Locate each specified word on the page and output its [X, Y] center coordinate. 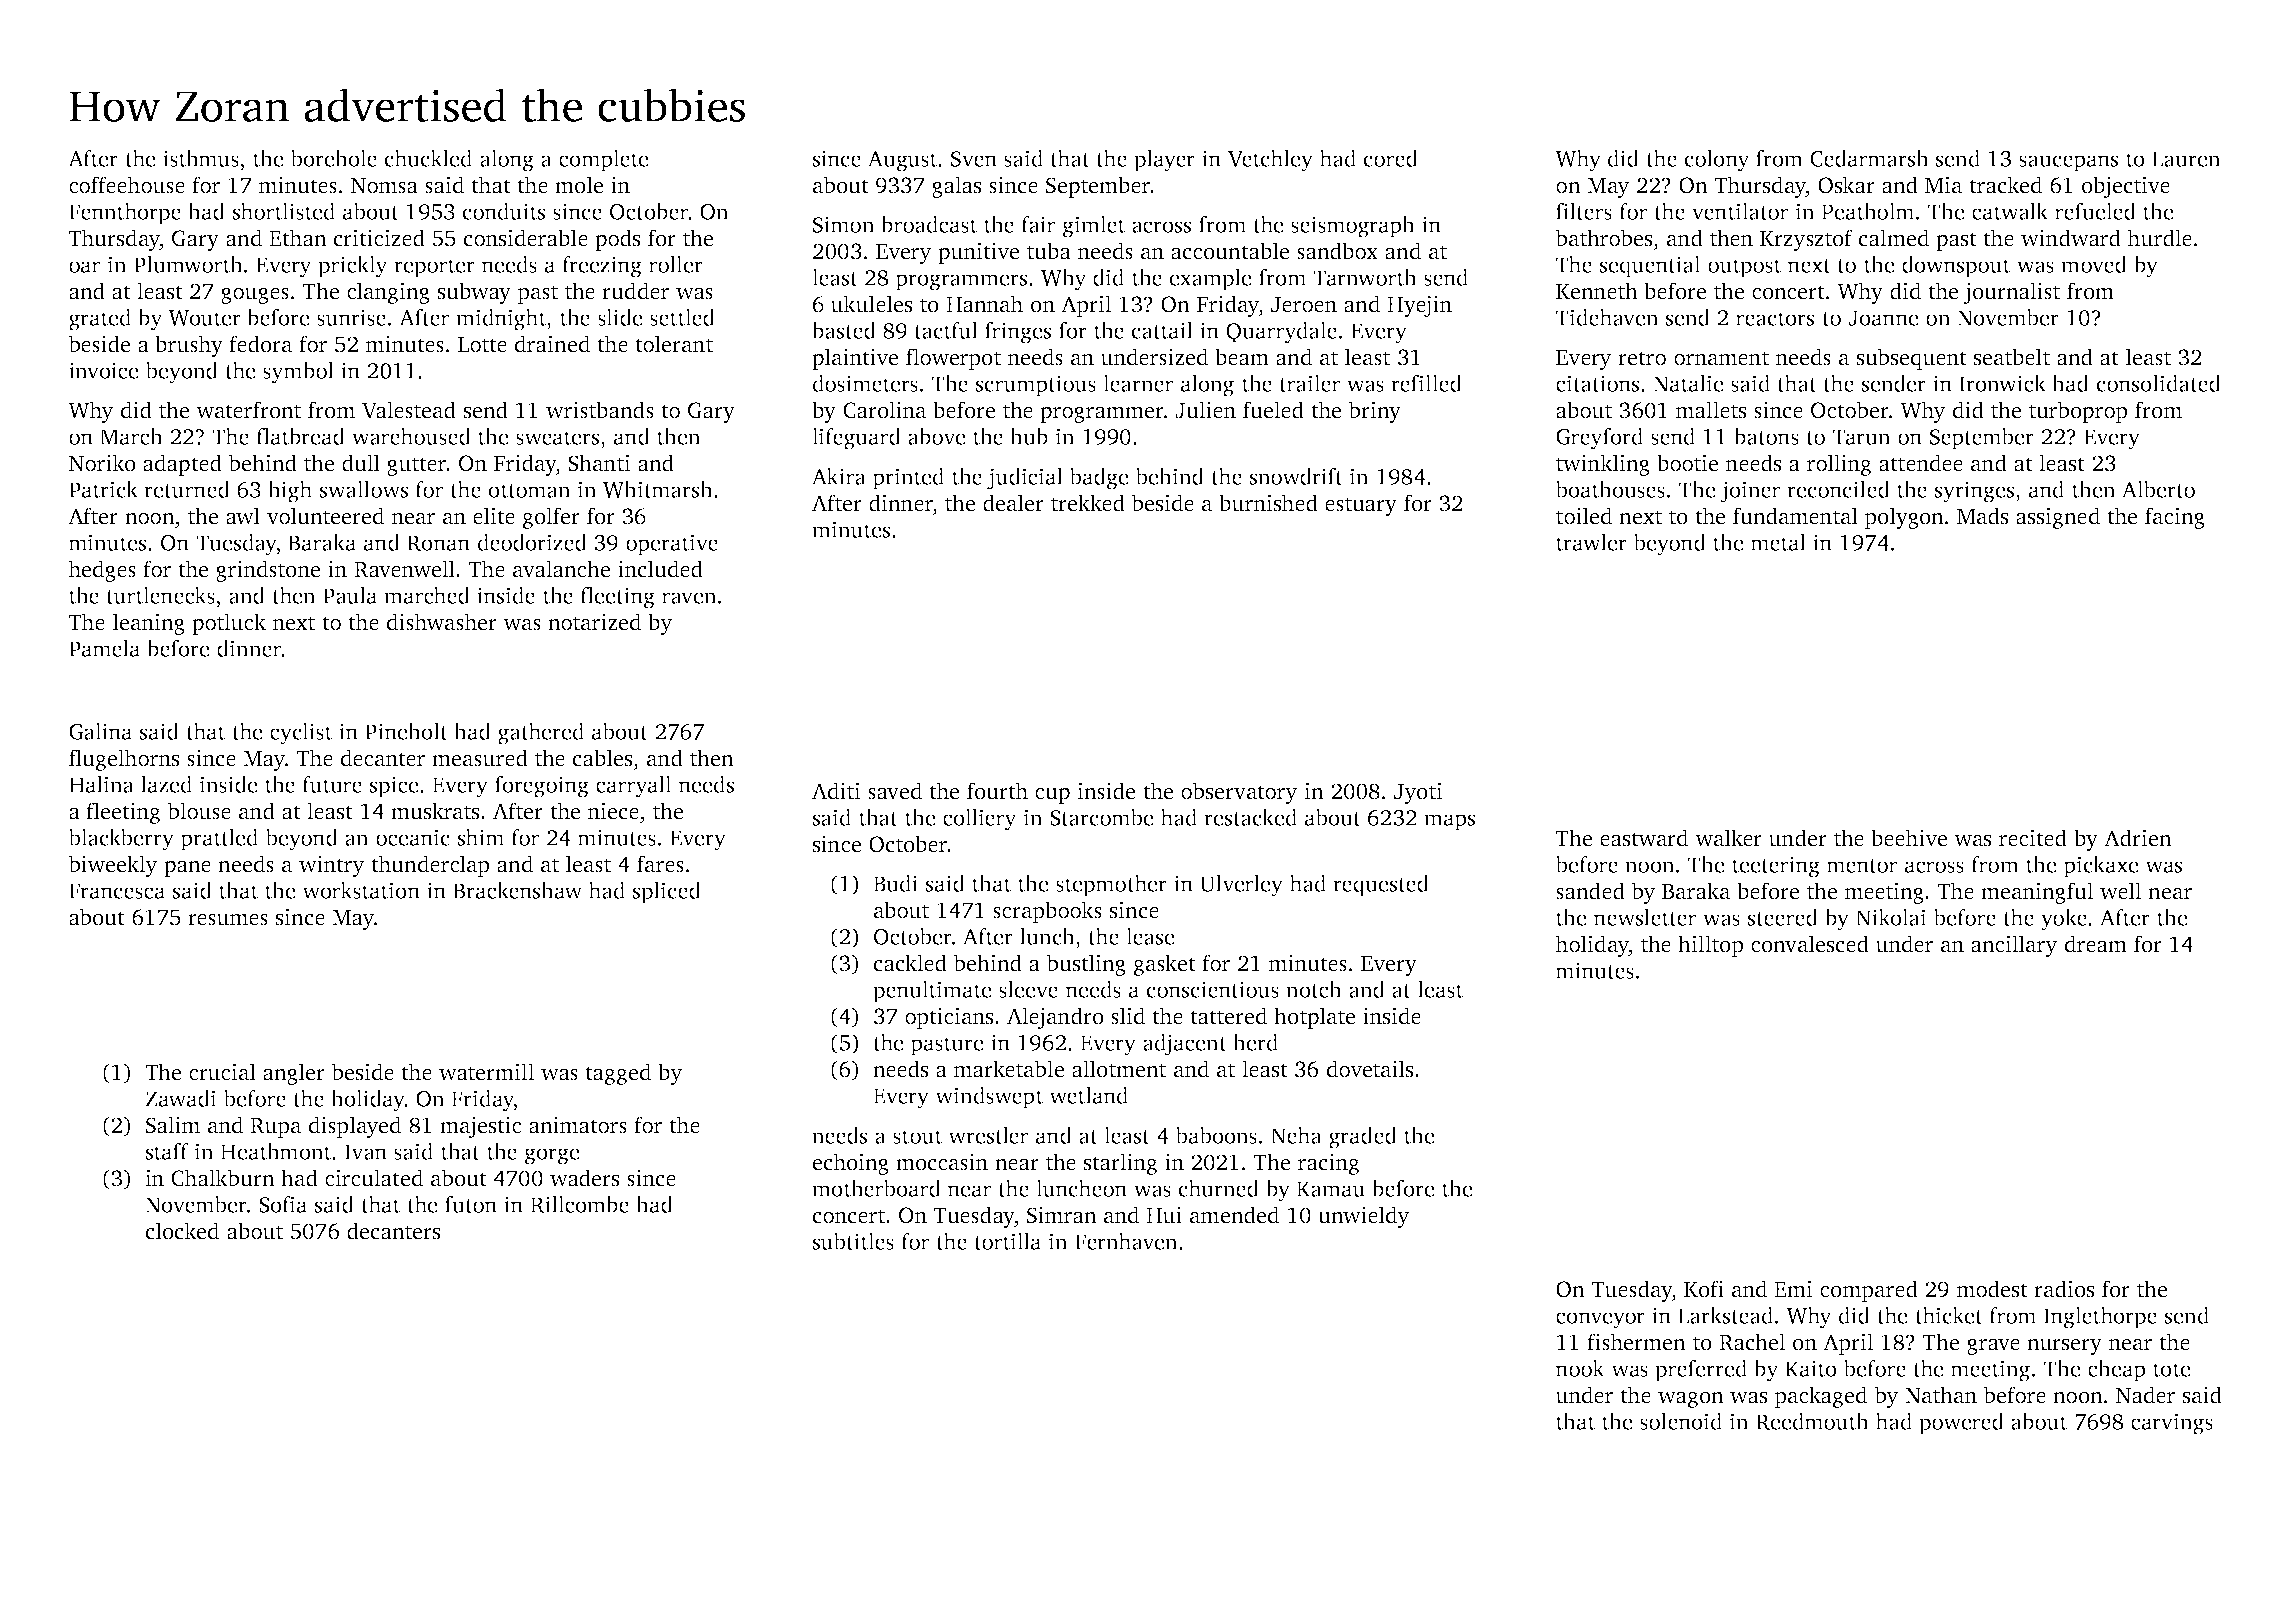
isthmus [201, 158]
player [1164, 161]
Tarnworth [1365, 277]
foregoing [542, 787]
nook [1580, 1368]
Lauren [2186, 159]
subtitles [853, 1241]
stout [917, 1137]
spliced [667, 893]
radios [2064, 1289]
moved [2094, 264]
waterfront [248, 410]
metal [1778, 542]
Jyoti [1418, 793]
